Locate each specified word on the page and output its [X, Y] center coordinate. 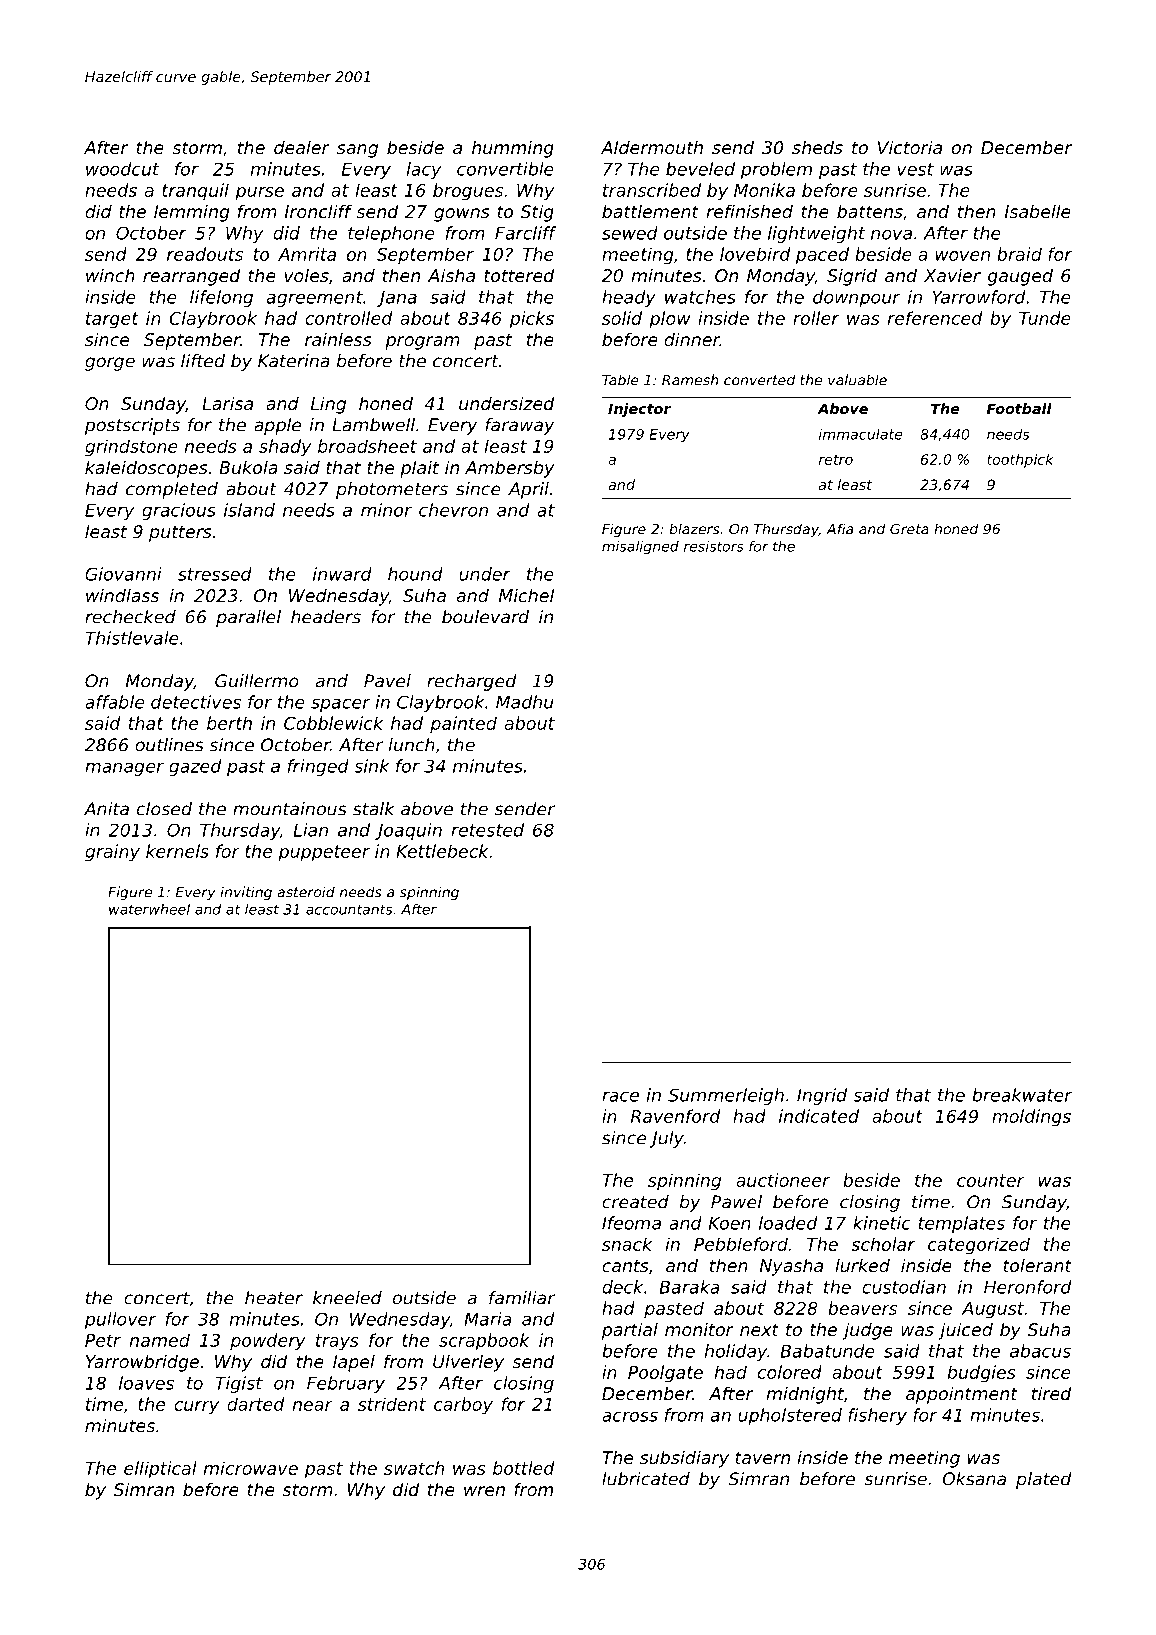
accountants [349, 909]
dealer [302, 147]
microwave [251, 1468]
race [620, 1097]
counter [991, 1180]
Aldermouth [652, 147]
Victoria [910, 147]
